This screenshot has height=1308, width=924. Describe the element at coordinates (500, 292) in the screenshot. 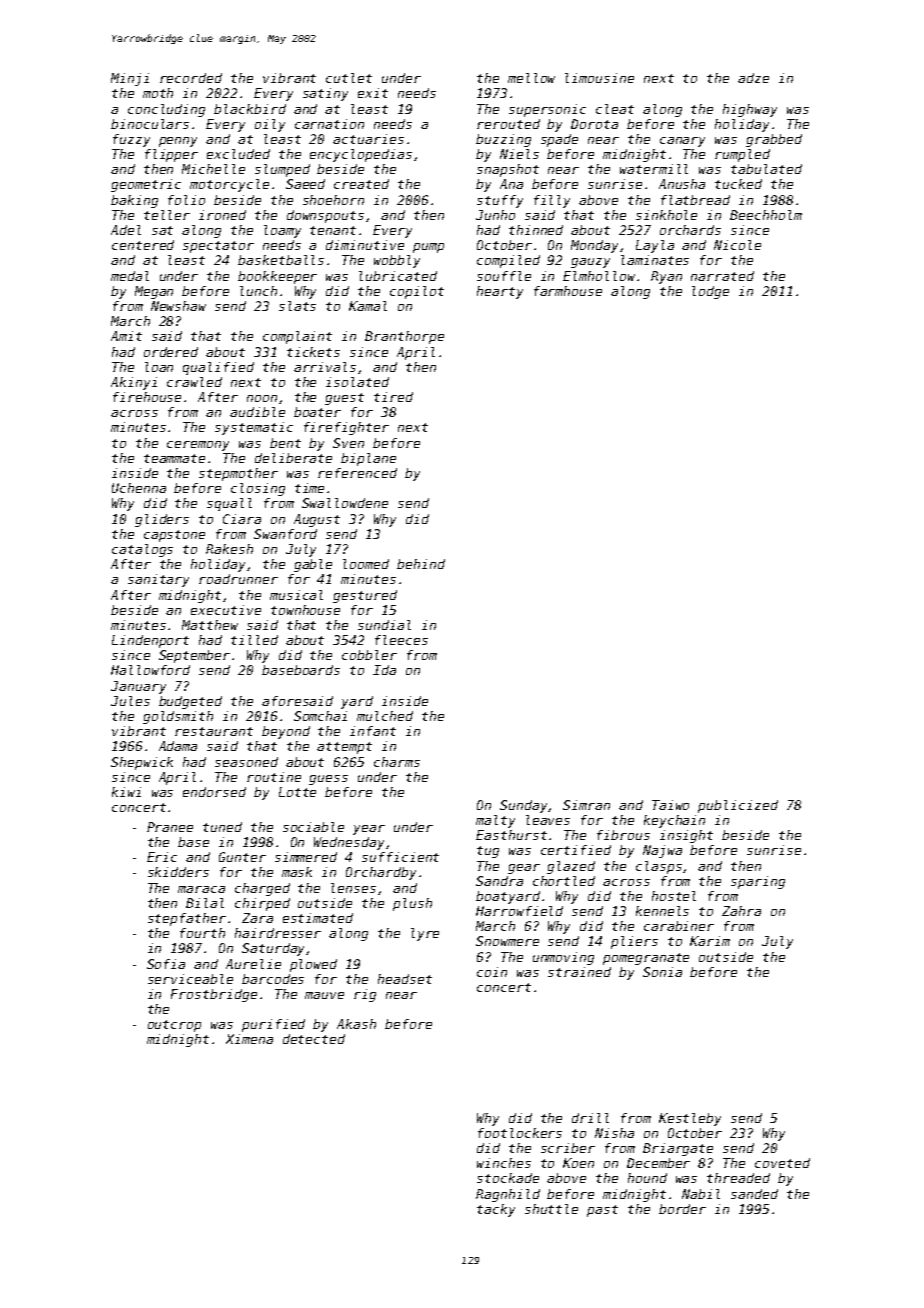

I see `hearty` at that location.
